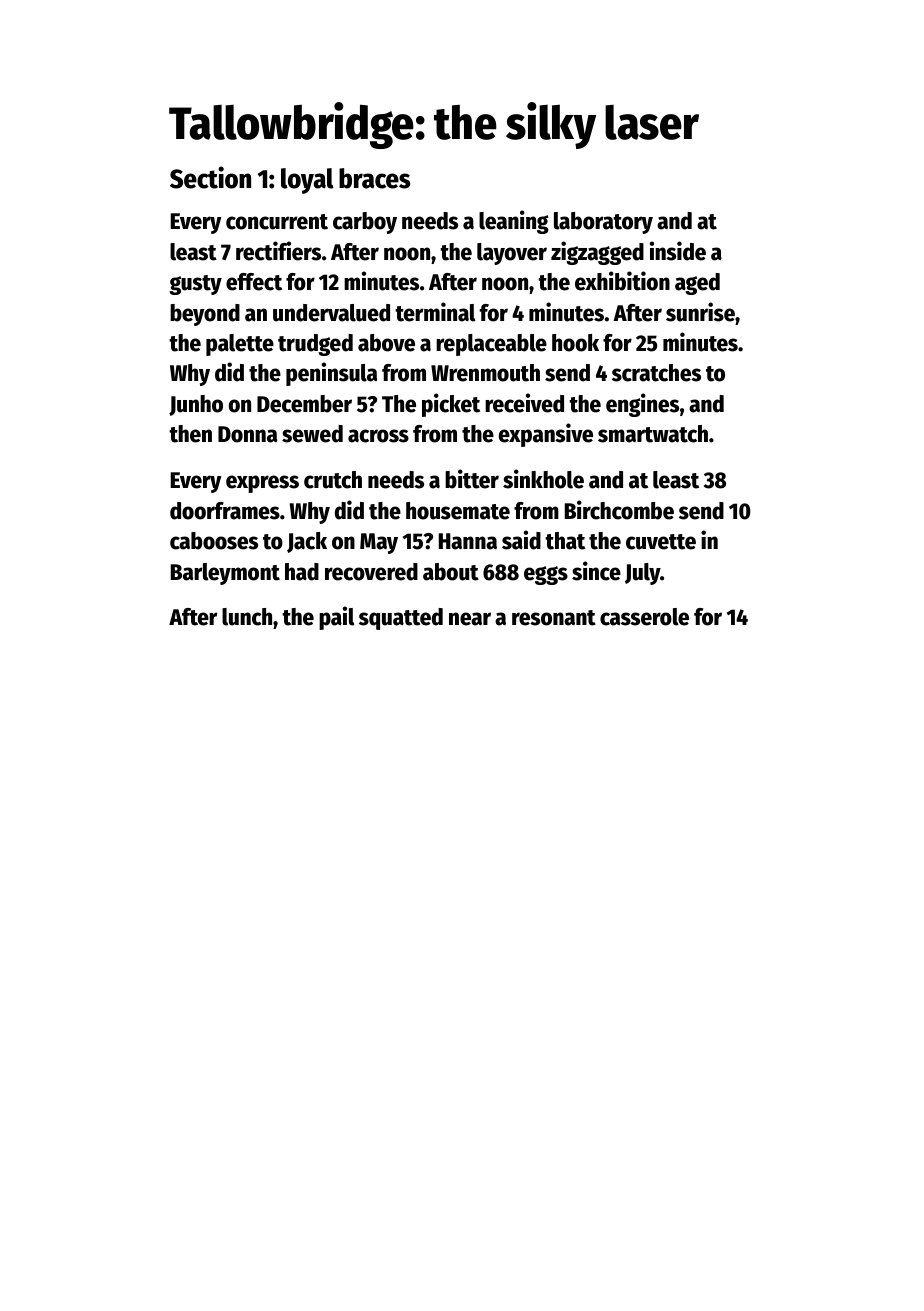 This document has height=1311, width=924. I want to click on December, so click(304, 404).
